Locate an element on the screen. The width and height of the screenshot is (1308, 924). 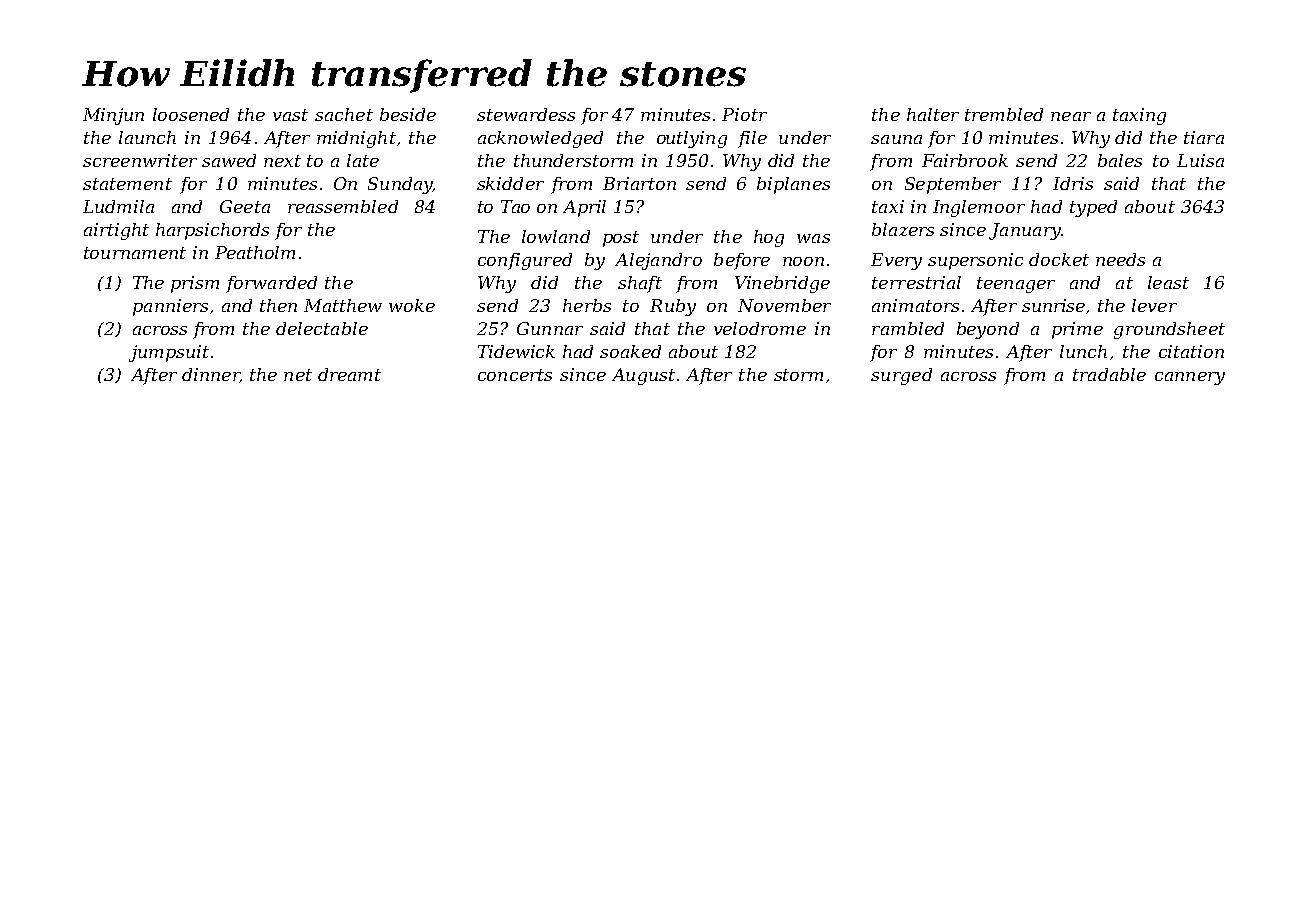
launch is located at coordinates (147, 137).
